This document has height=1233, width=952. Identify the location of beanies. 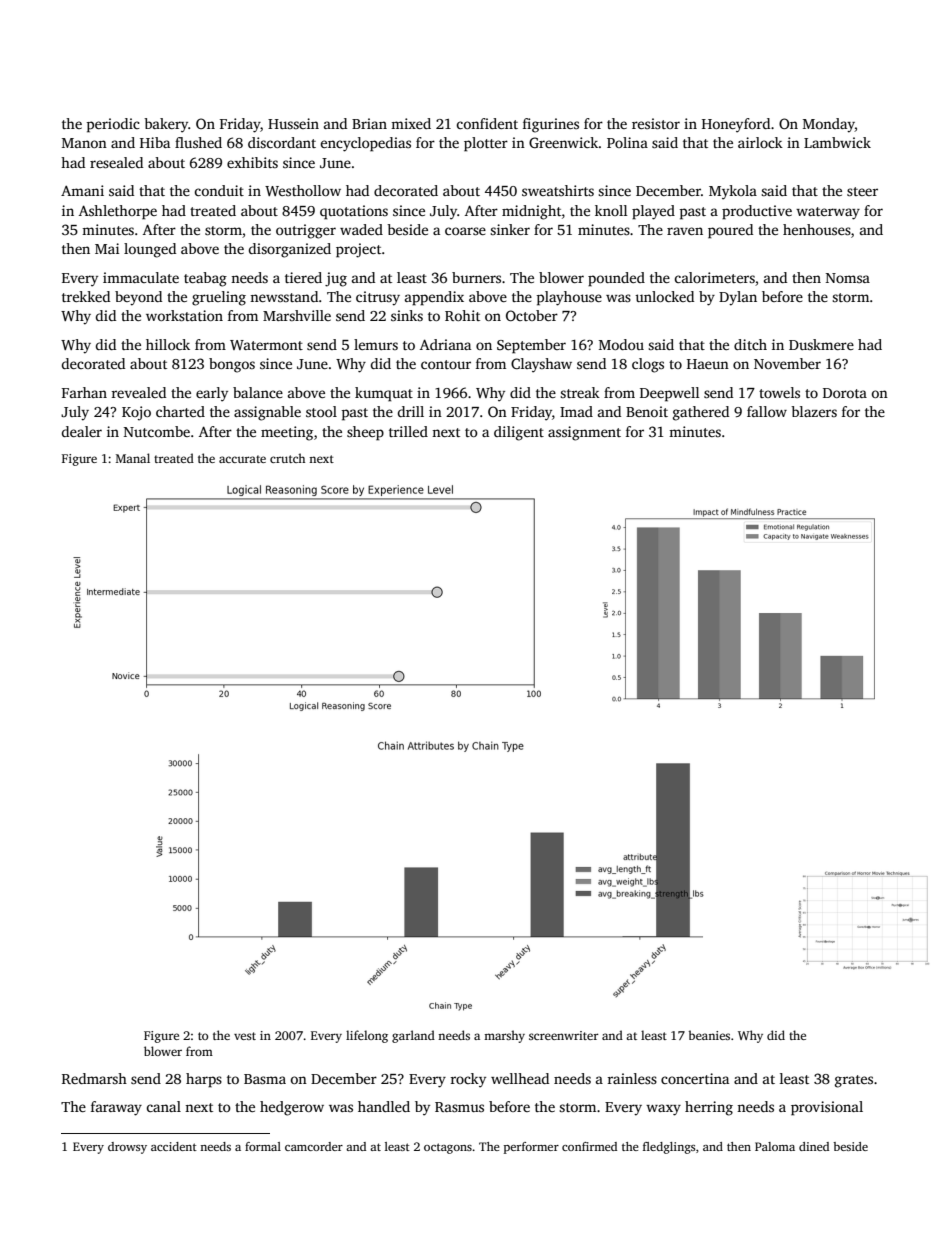
(709, 1035).
